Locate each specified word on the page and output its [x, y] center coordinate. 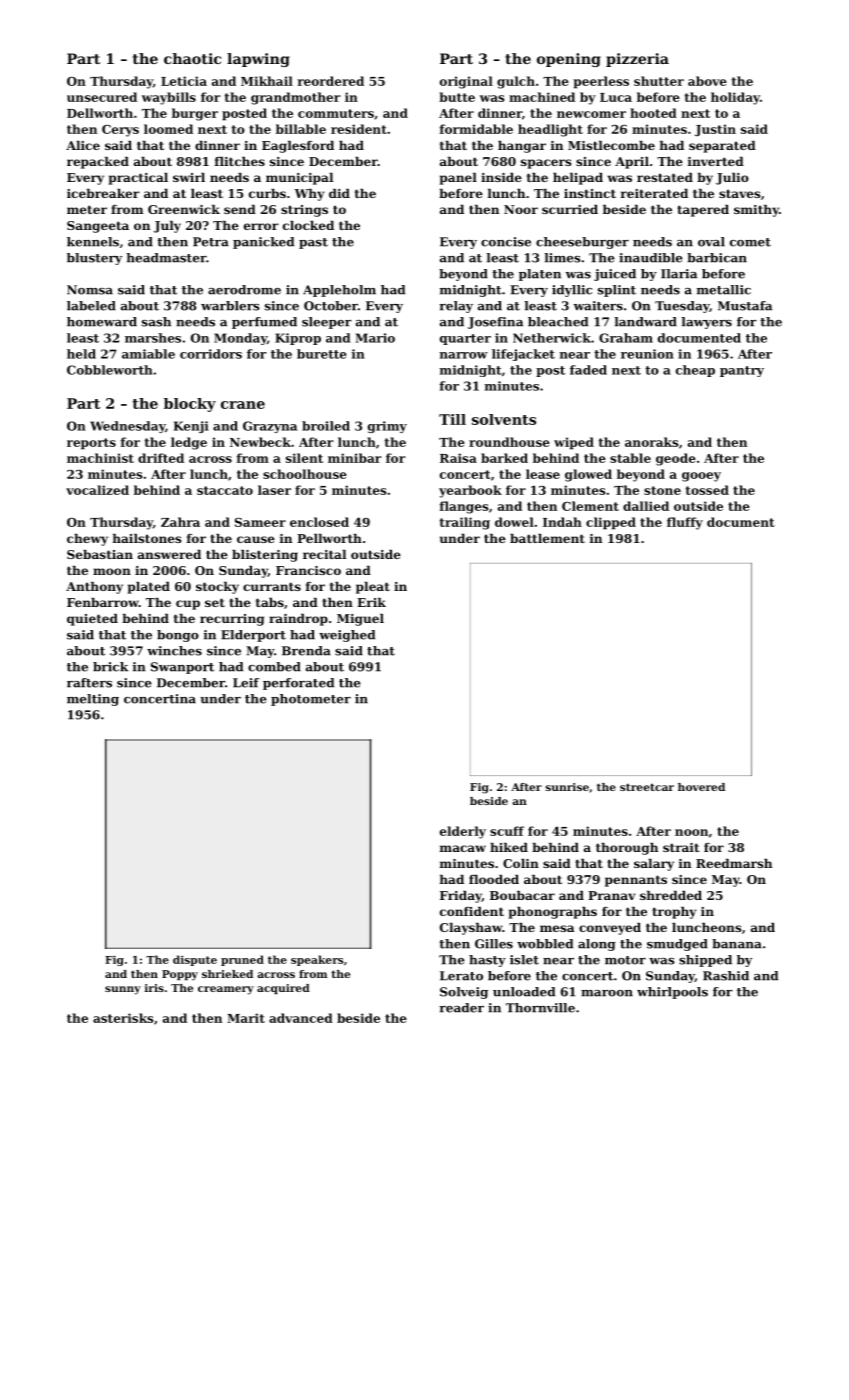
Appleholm [339, 291]
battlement [547, 538]
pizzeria [637, 60]
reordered [331, 81]
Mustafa [745, 306]
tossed [707, 490]
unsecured [102, 97]
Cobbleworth [110, 370]
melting [93, 700]
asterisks [123, 1018]
